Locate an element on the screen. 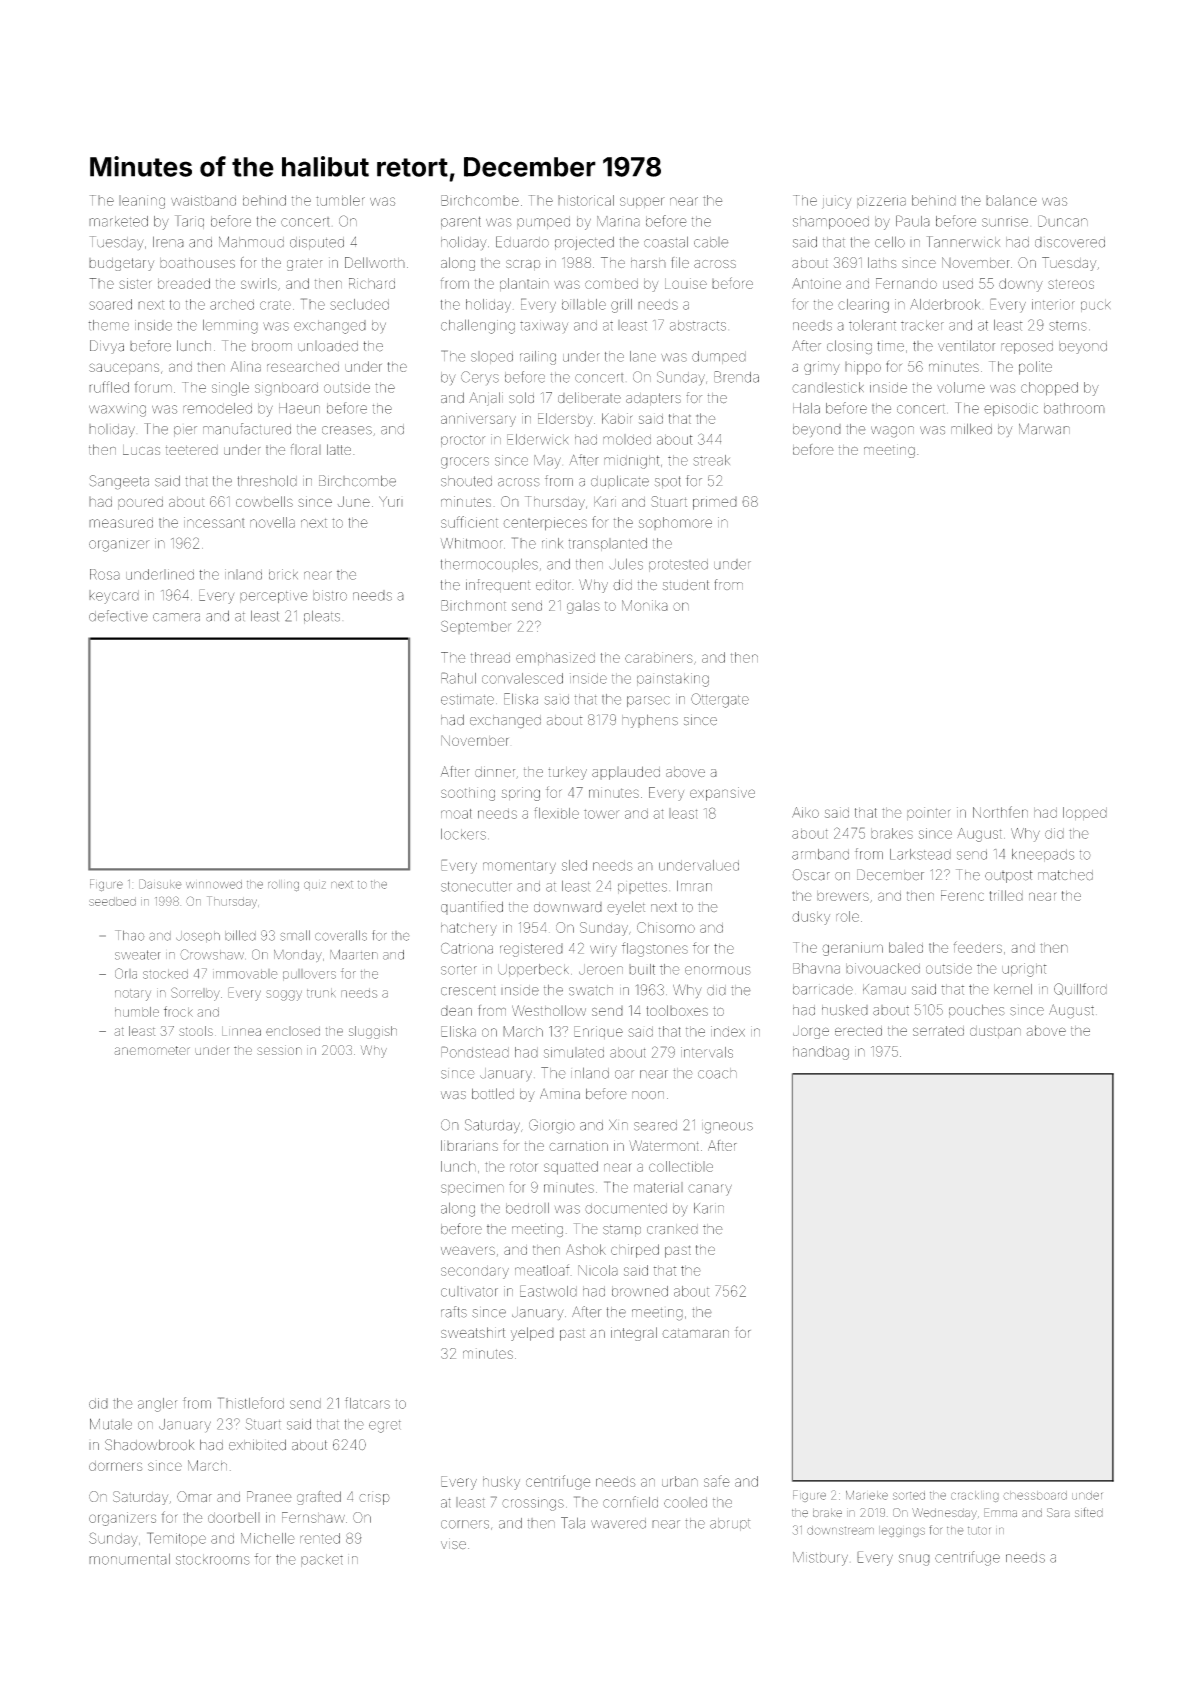 This screenshot has height=1699, width=1202. snug is located at coordinates (914, 1560).
